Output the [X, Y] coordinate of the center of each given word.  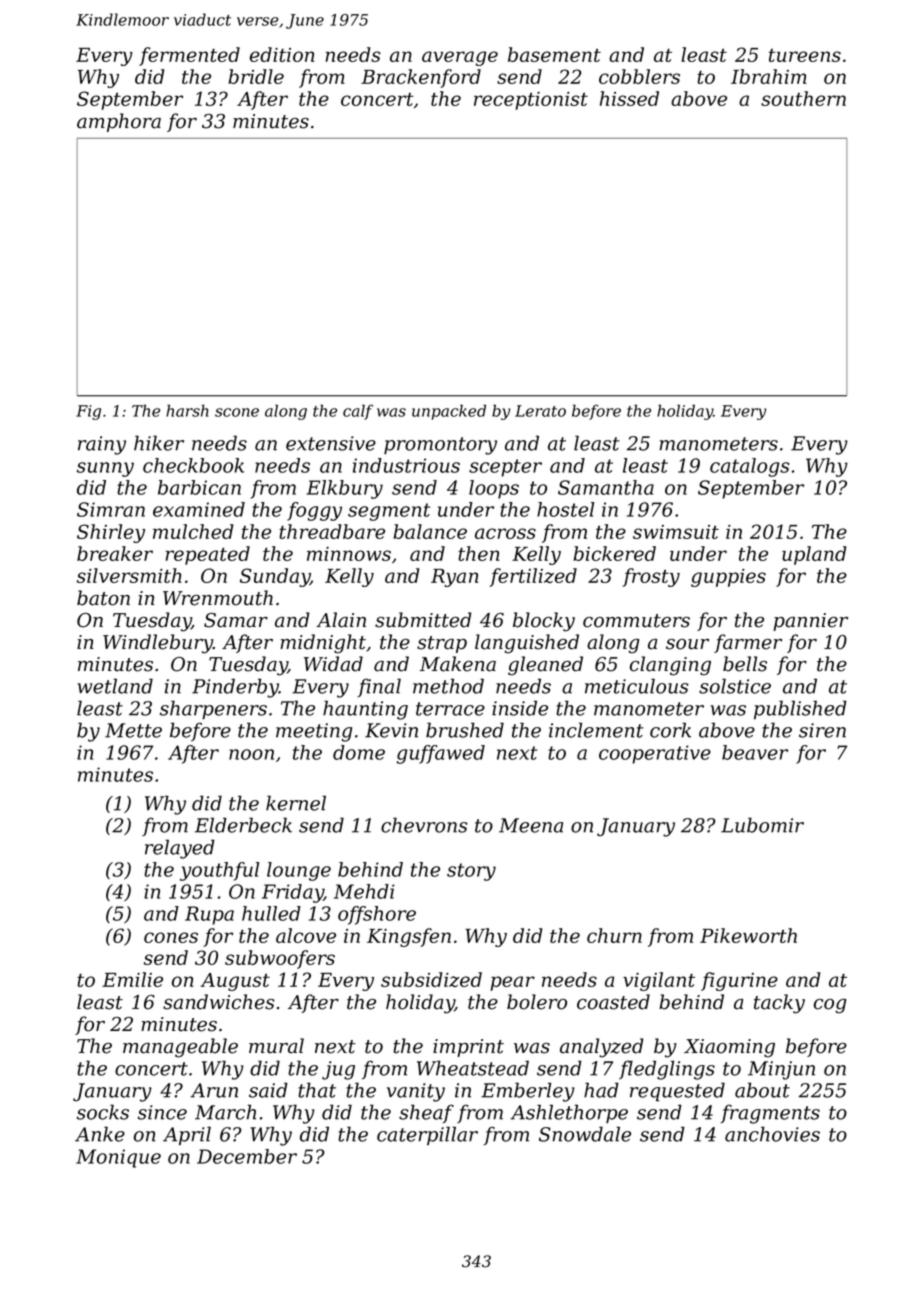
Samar [236, 620]
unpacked [449, 412]
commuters [636, 621]
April [187, 1135]
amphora [119, 122]
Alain [341, 620]
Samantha [606, 487]
